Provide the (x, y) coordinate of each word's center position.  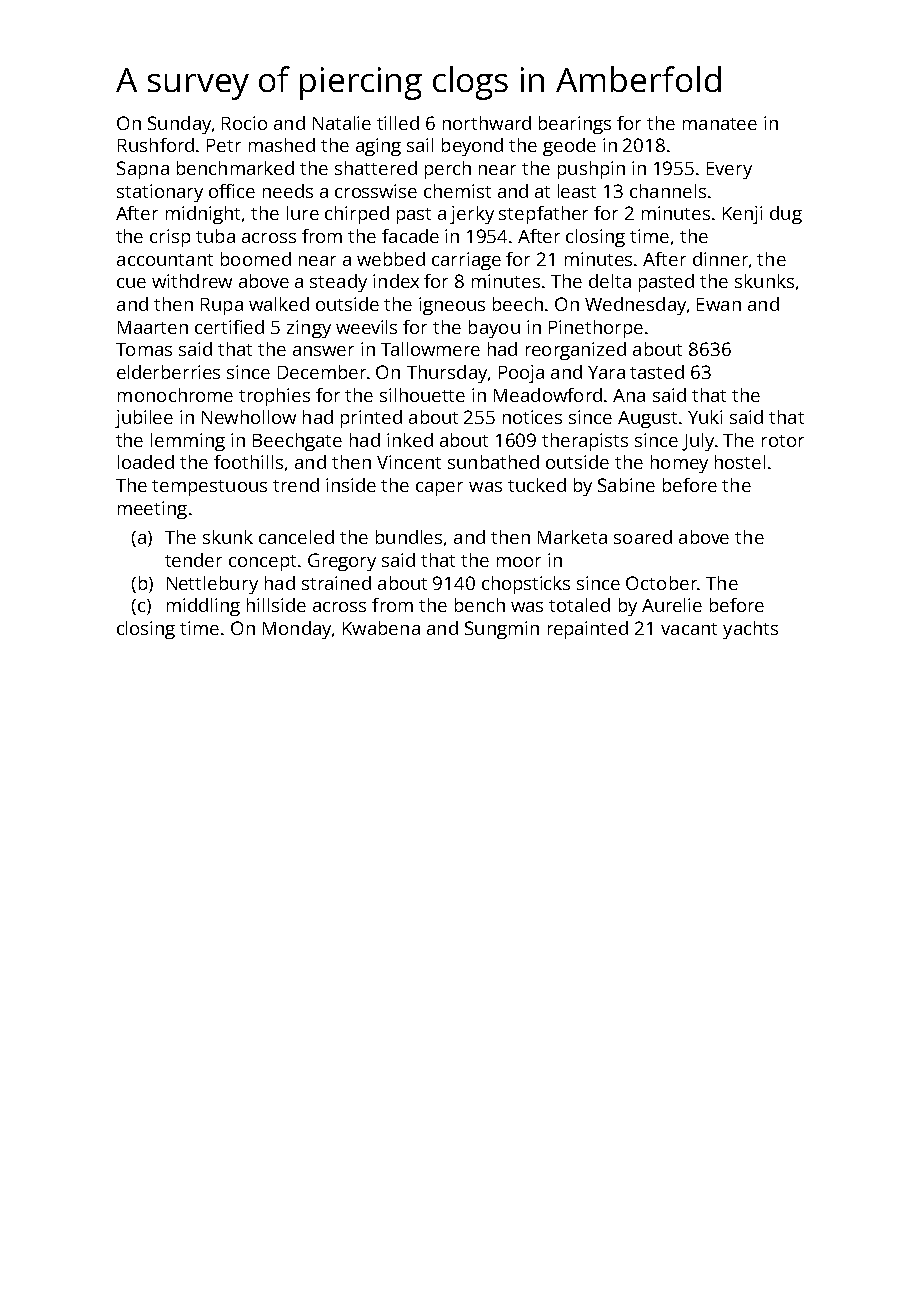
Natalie (342, 123)
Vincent (409, 462)
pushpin (591, 170)
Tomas (144, 349)
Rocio (244, 123)
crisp (170, 238)
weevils (366, 327)
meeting (152, 510)
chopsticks (526, 585)
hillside (276, 605)
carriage (466, 261)
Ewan (719, 304)
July (698, 442)
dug (786, 215)
